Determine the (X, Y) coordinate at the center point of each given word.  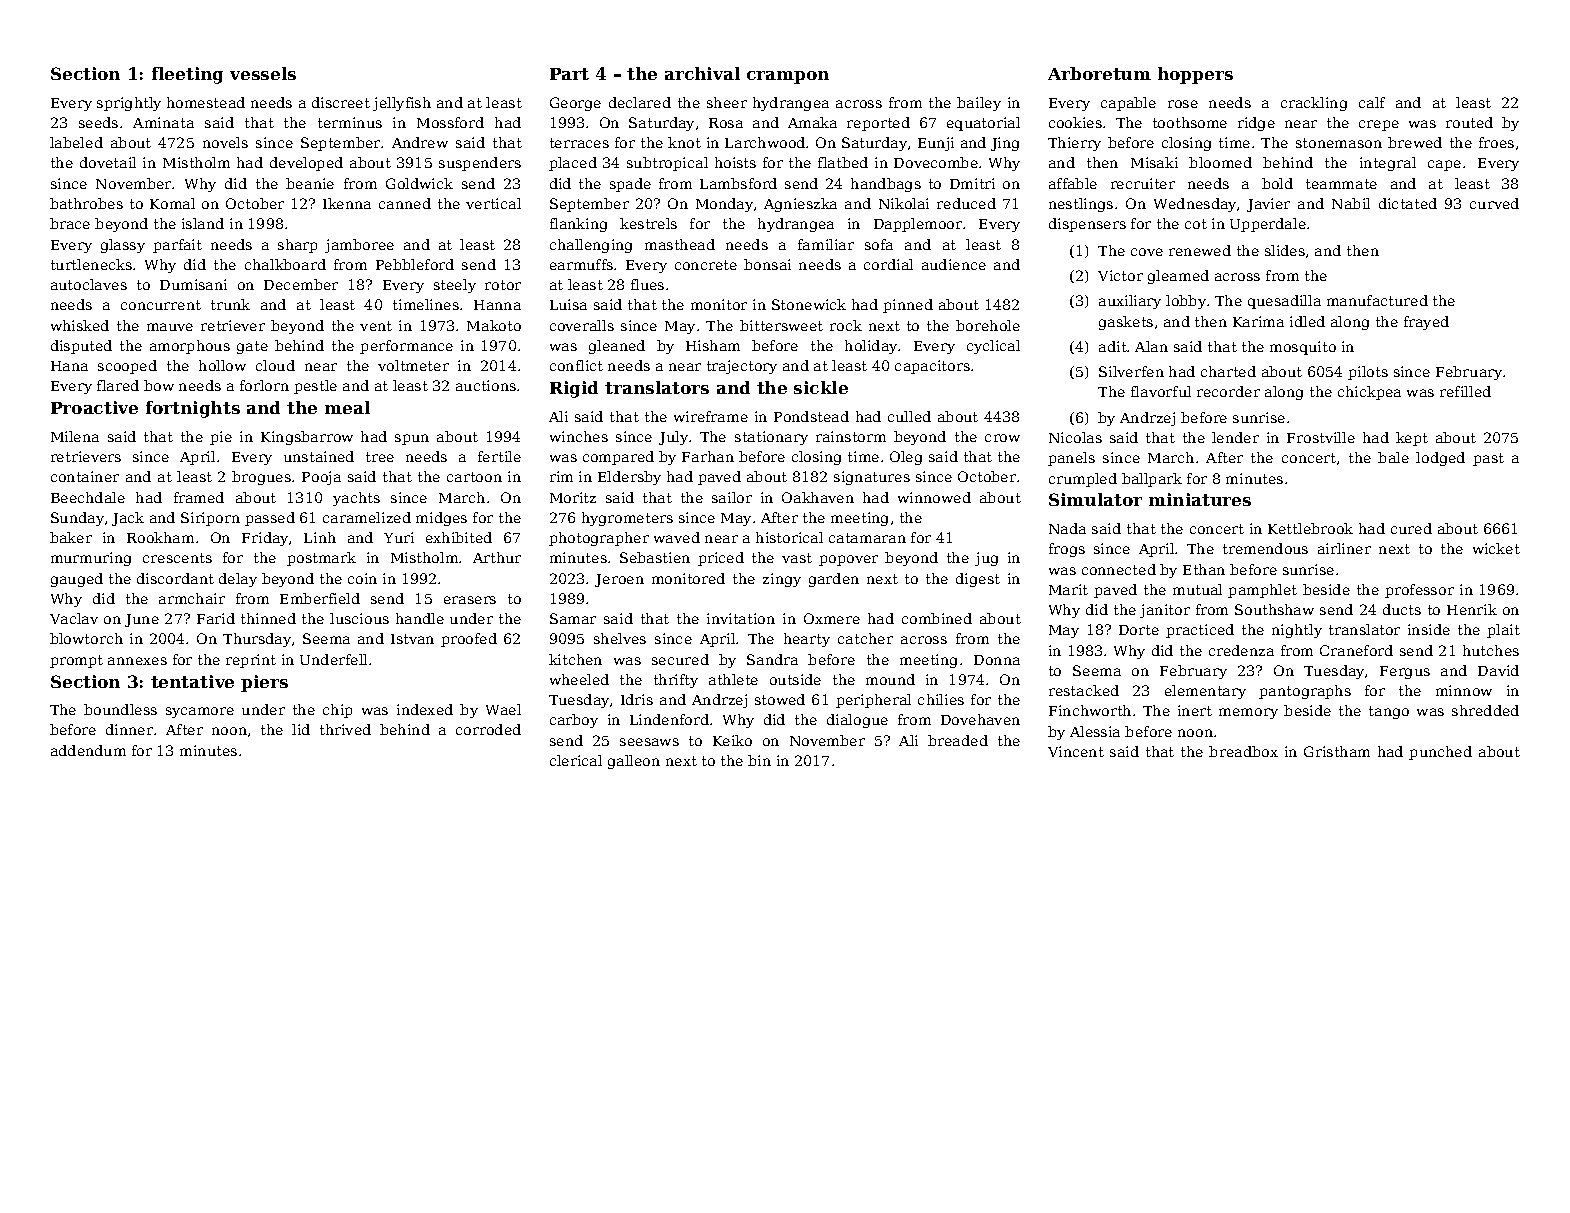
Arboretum (1099, 73)
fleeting (187, 75)
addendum (88, 750)
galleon (634, 762)
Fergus (1405, 672)
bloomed (1220, 162)
